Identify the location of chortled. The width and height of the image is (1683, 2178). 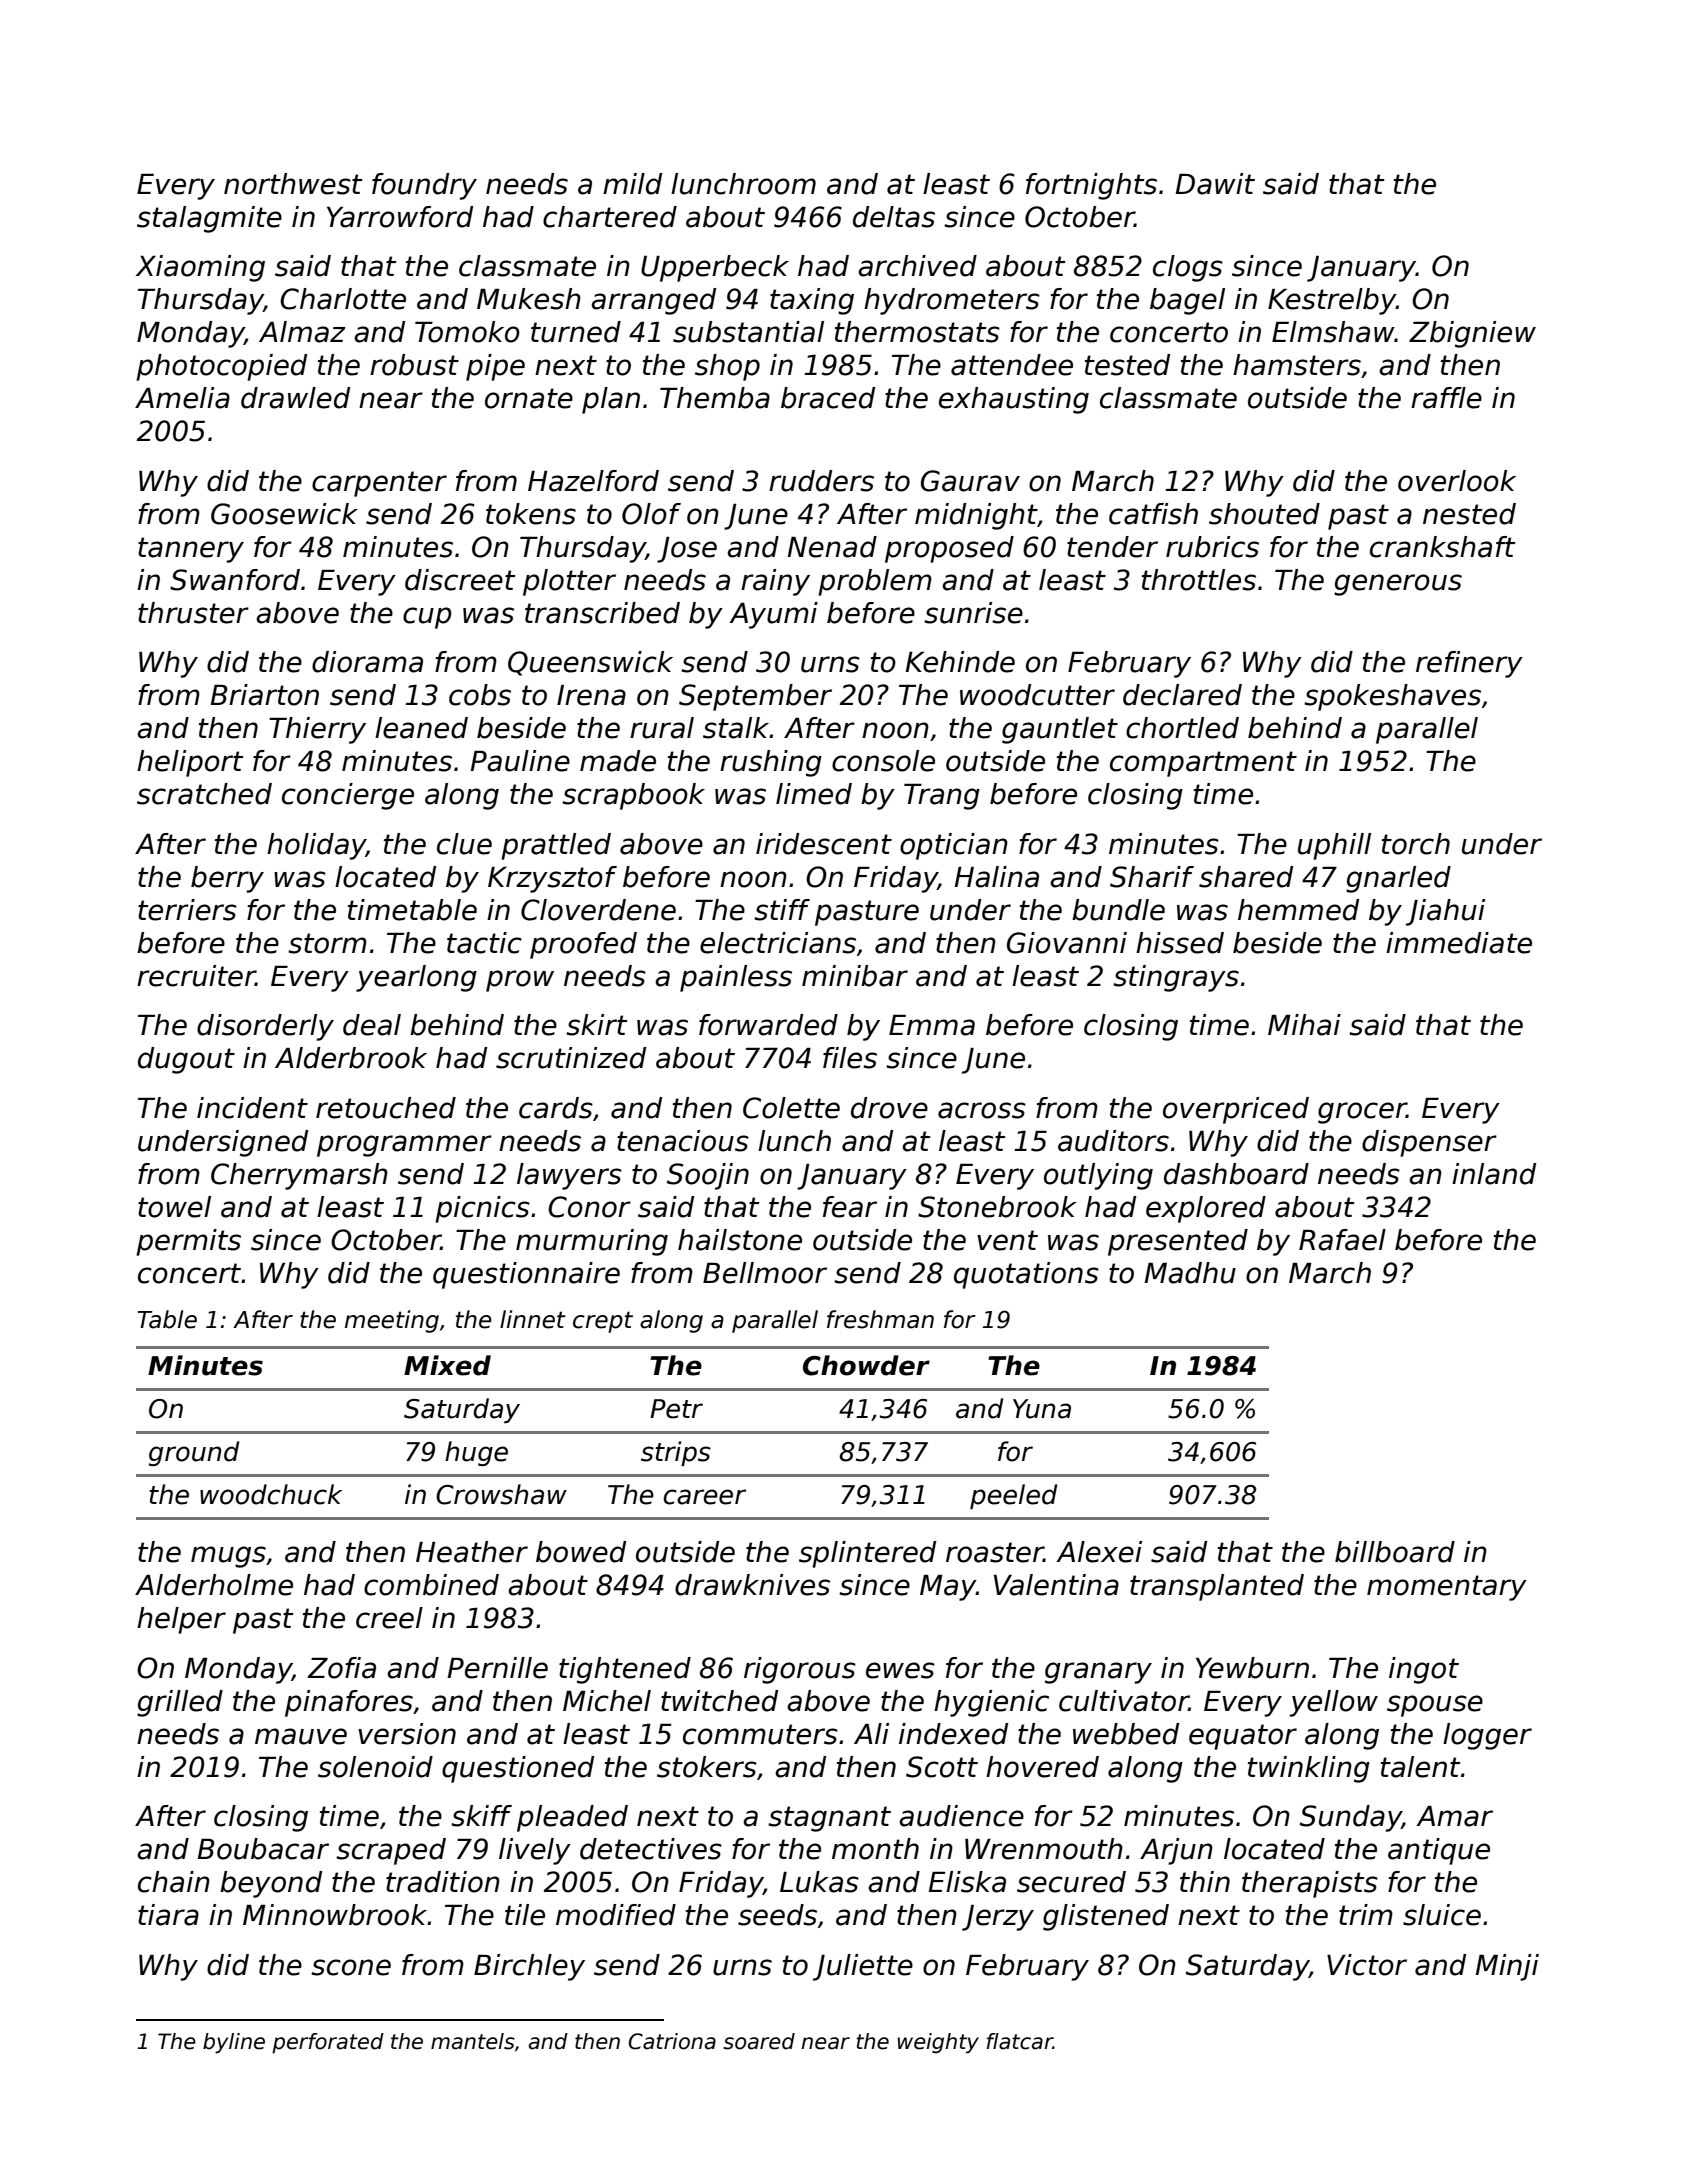
(1182, 728).
